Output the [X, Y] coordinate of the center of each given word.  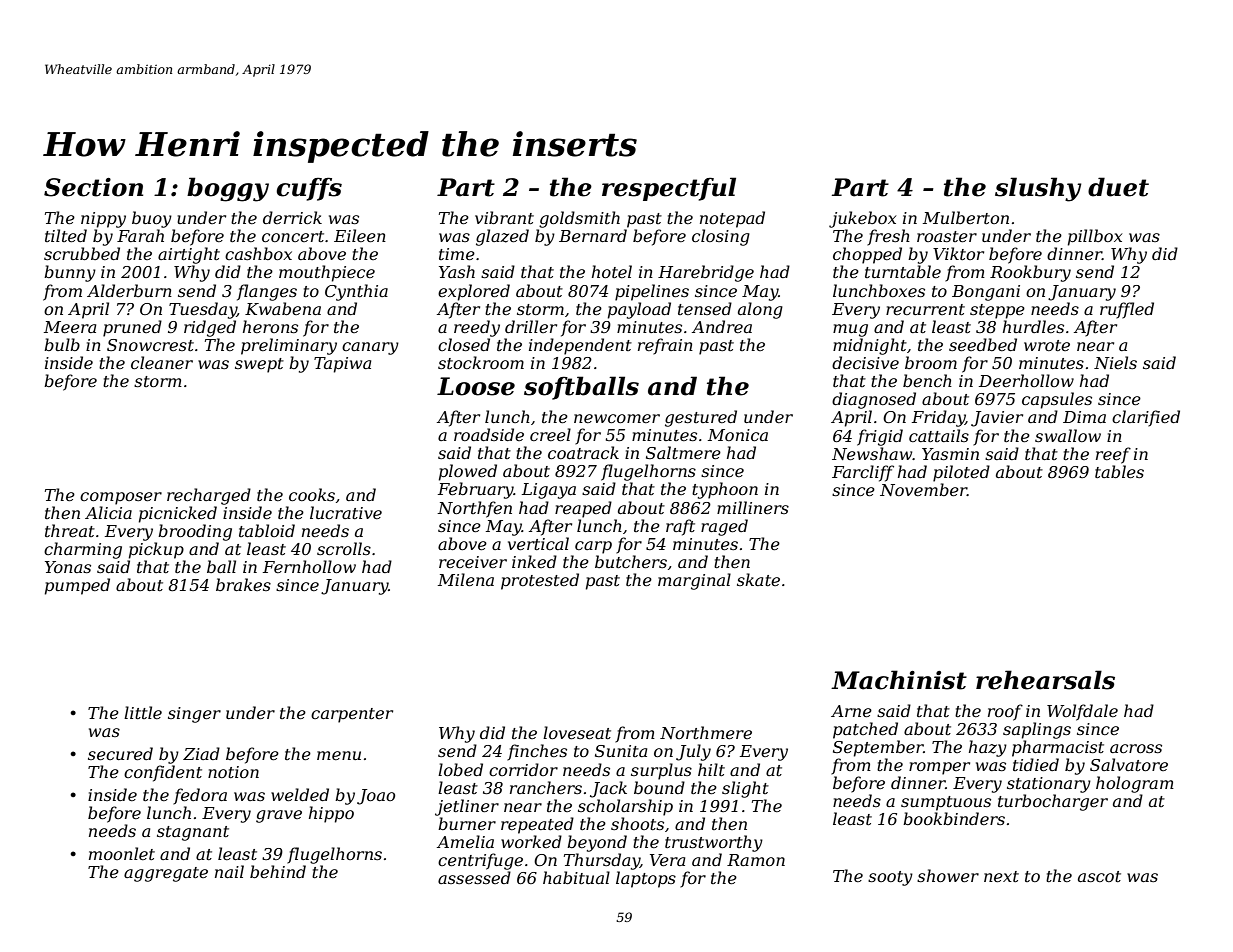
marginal [694, 581]
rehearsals [1045, 680]
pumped [77, 586]
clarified [1146, 418]
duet [1118, 187]
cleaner [162, 362]
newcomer [617, 418]
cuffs [309, 189]
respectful [669, 189]
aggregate [166, 874]
